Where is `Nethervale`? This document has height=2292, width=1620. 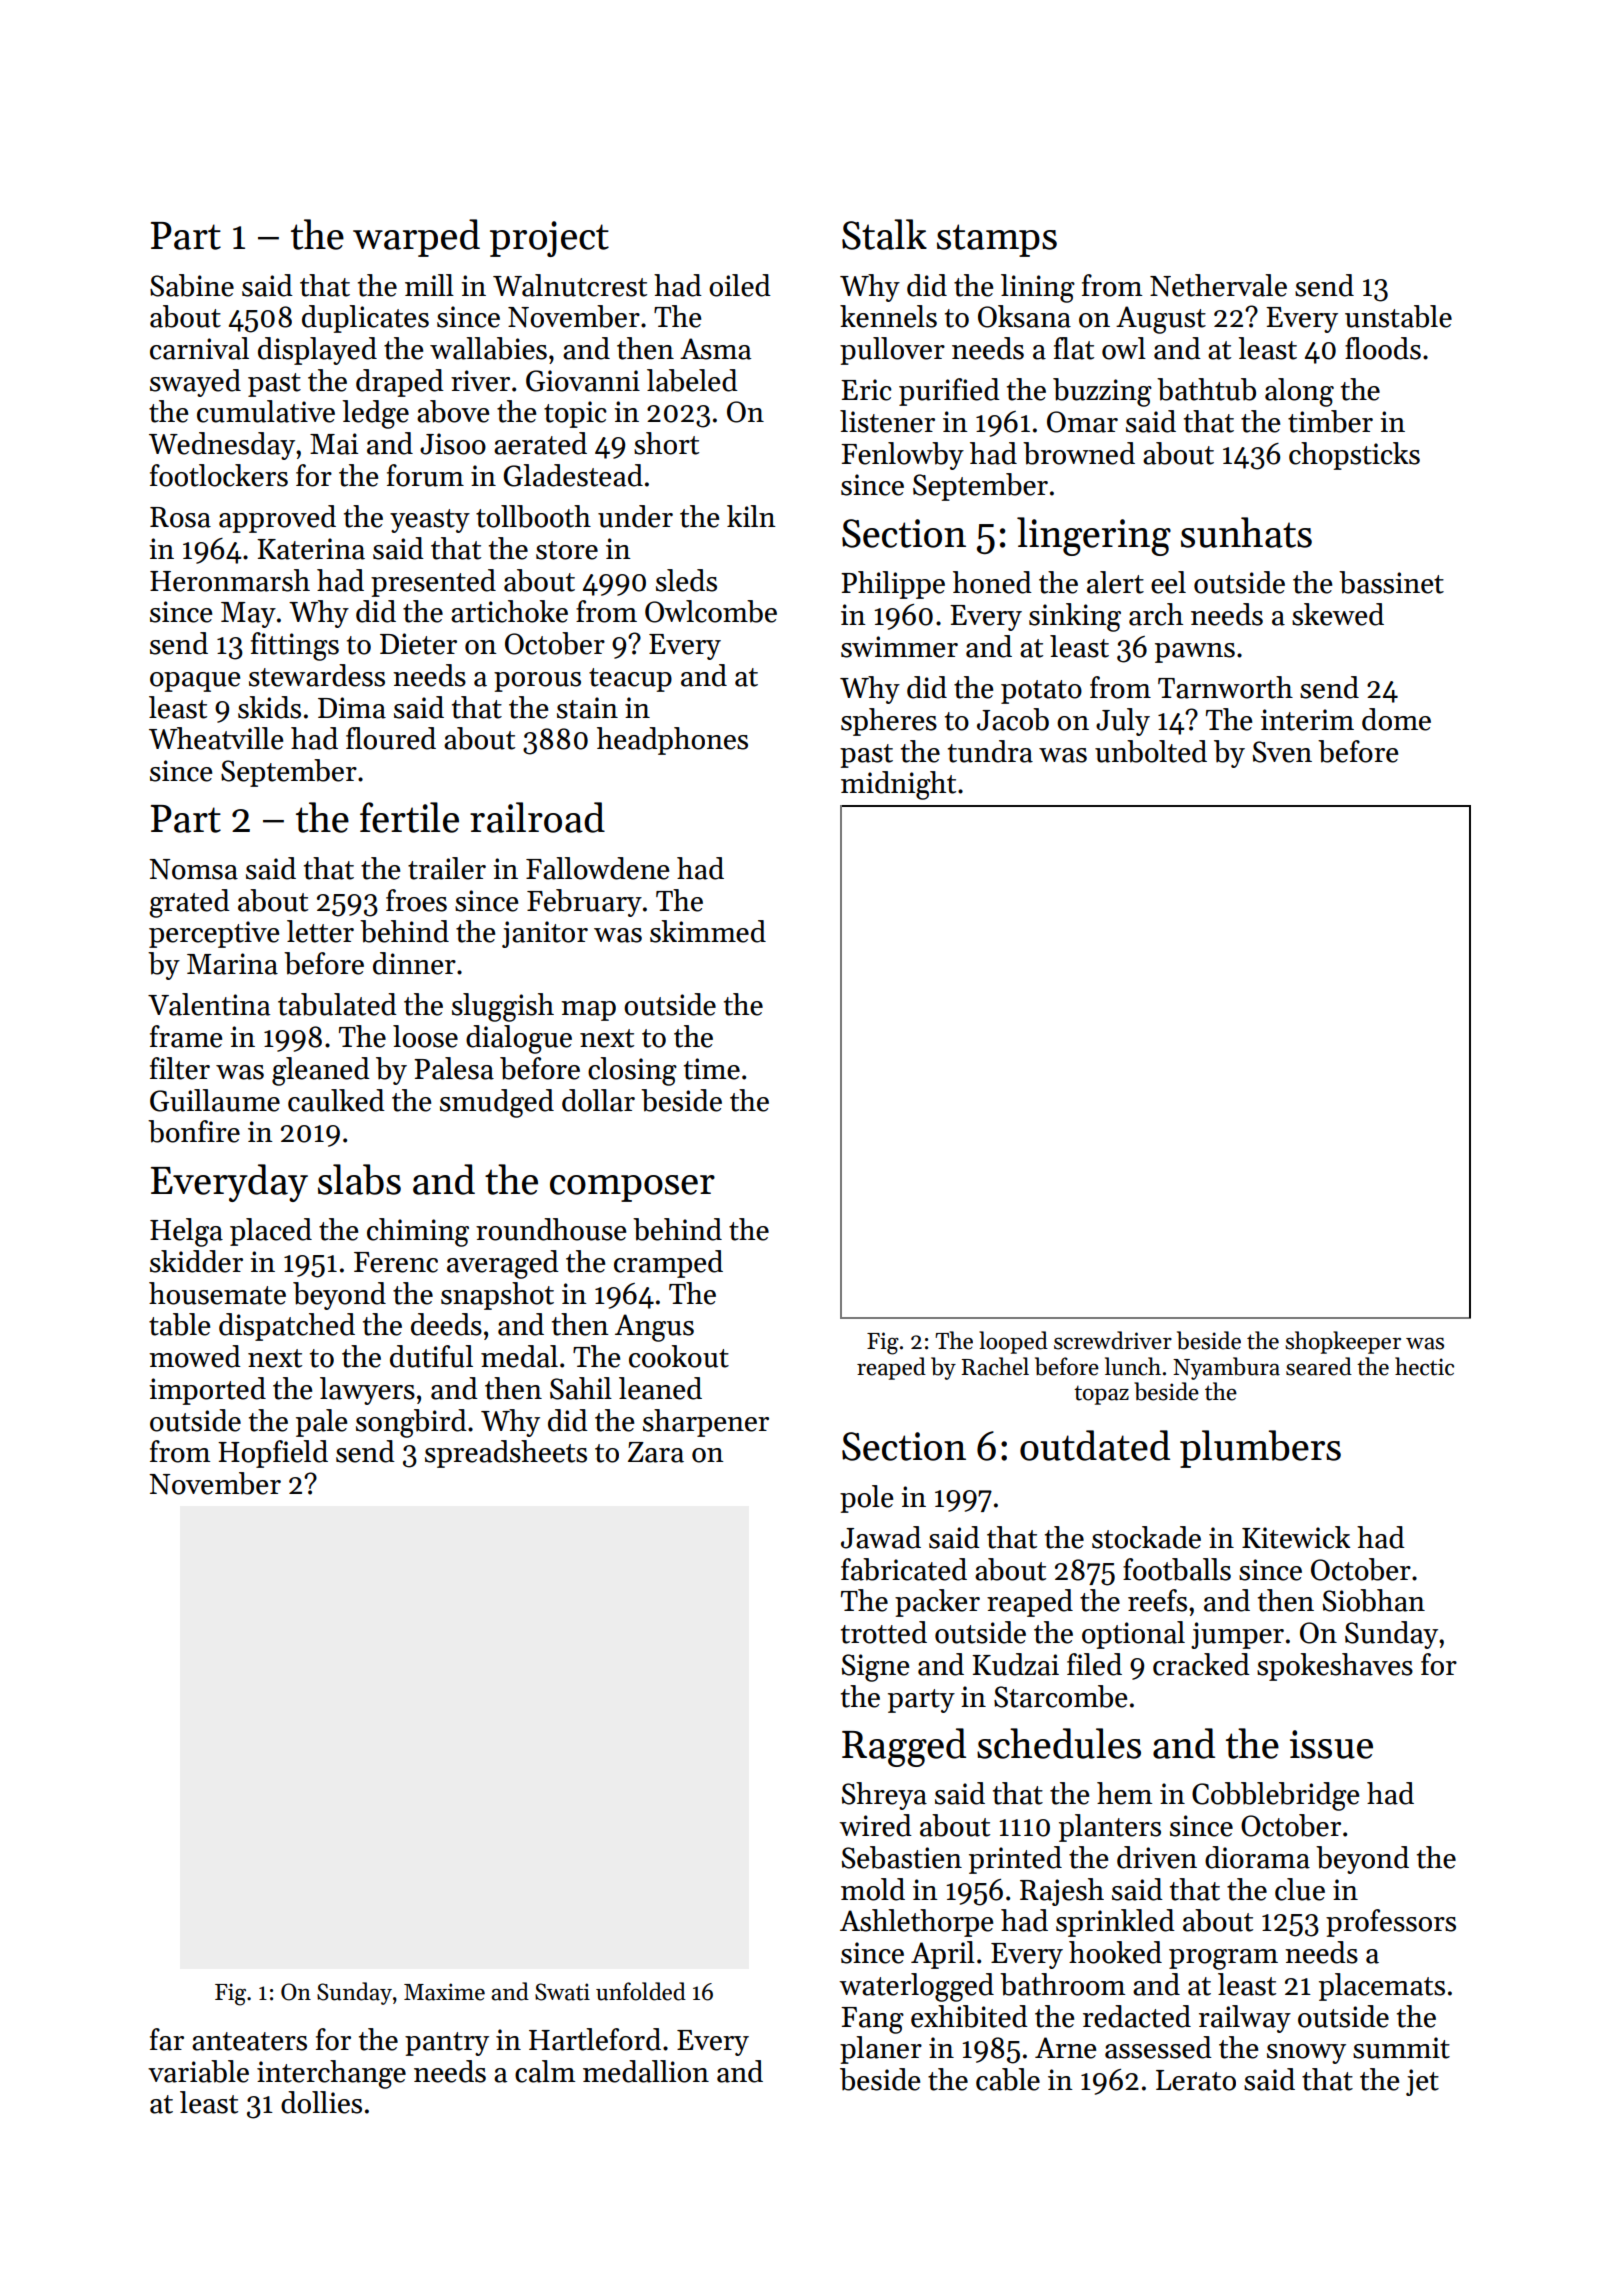 Nethervale is located at coordinates (1218, 285).
